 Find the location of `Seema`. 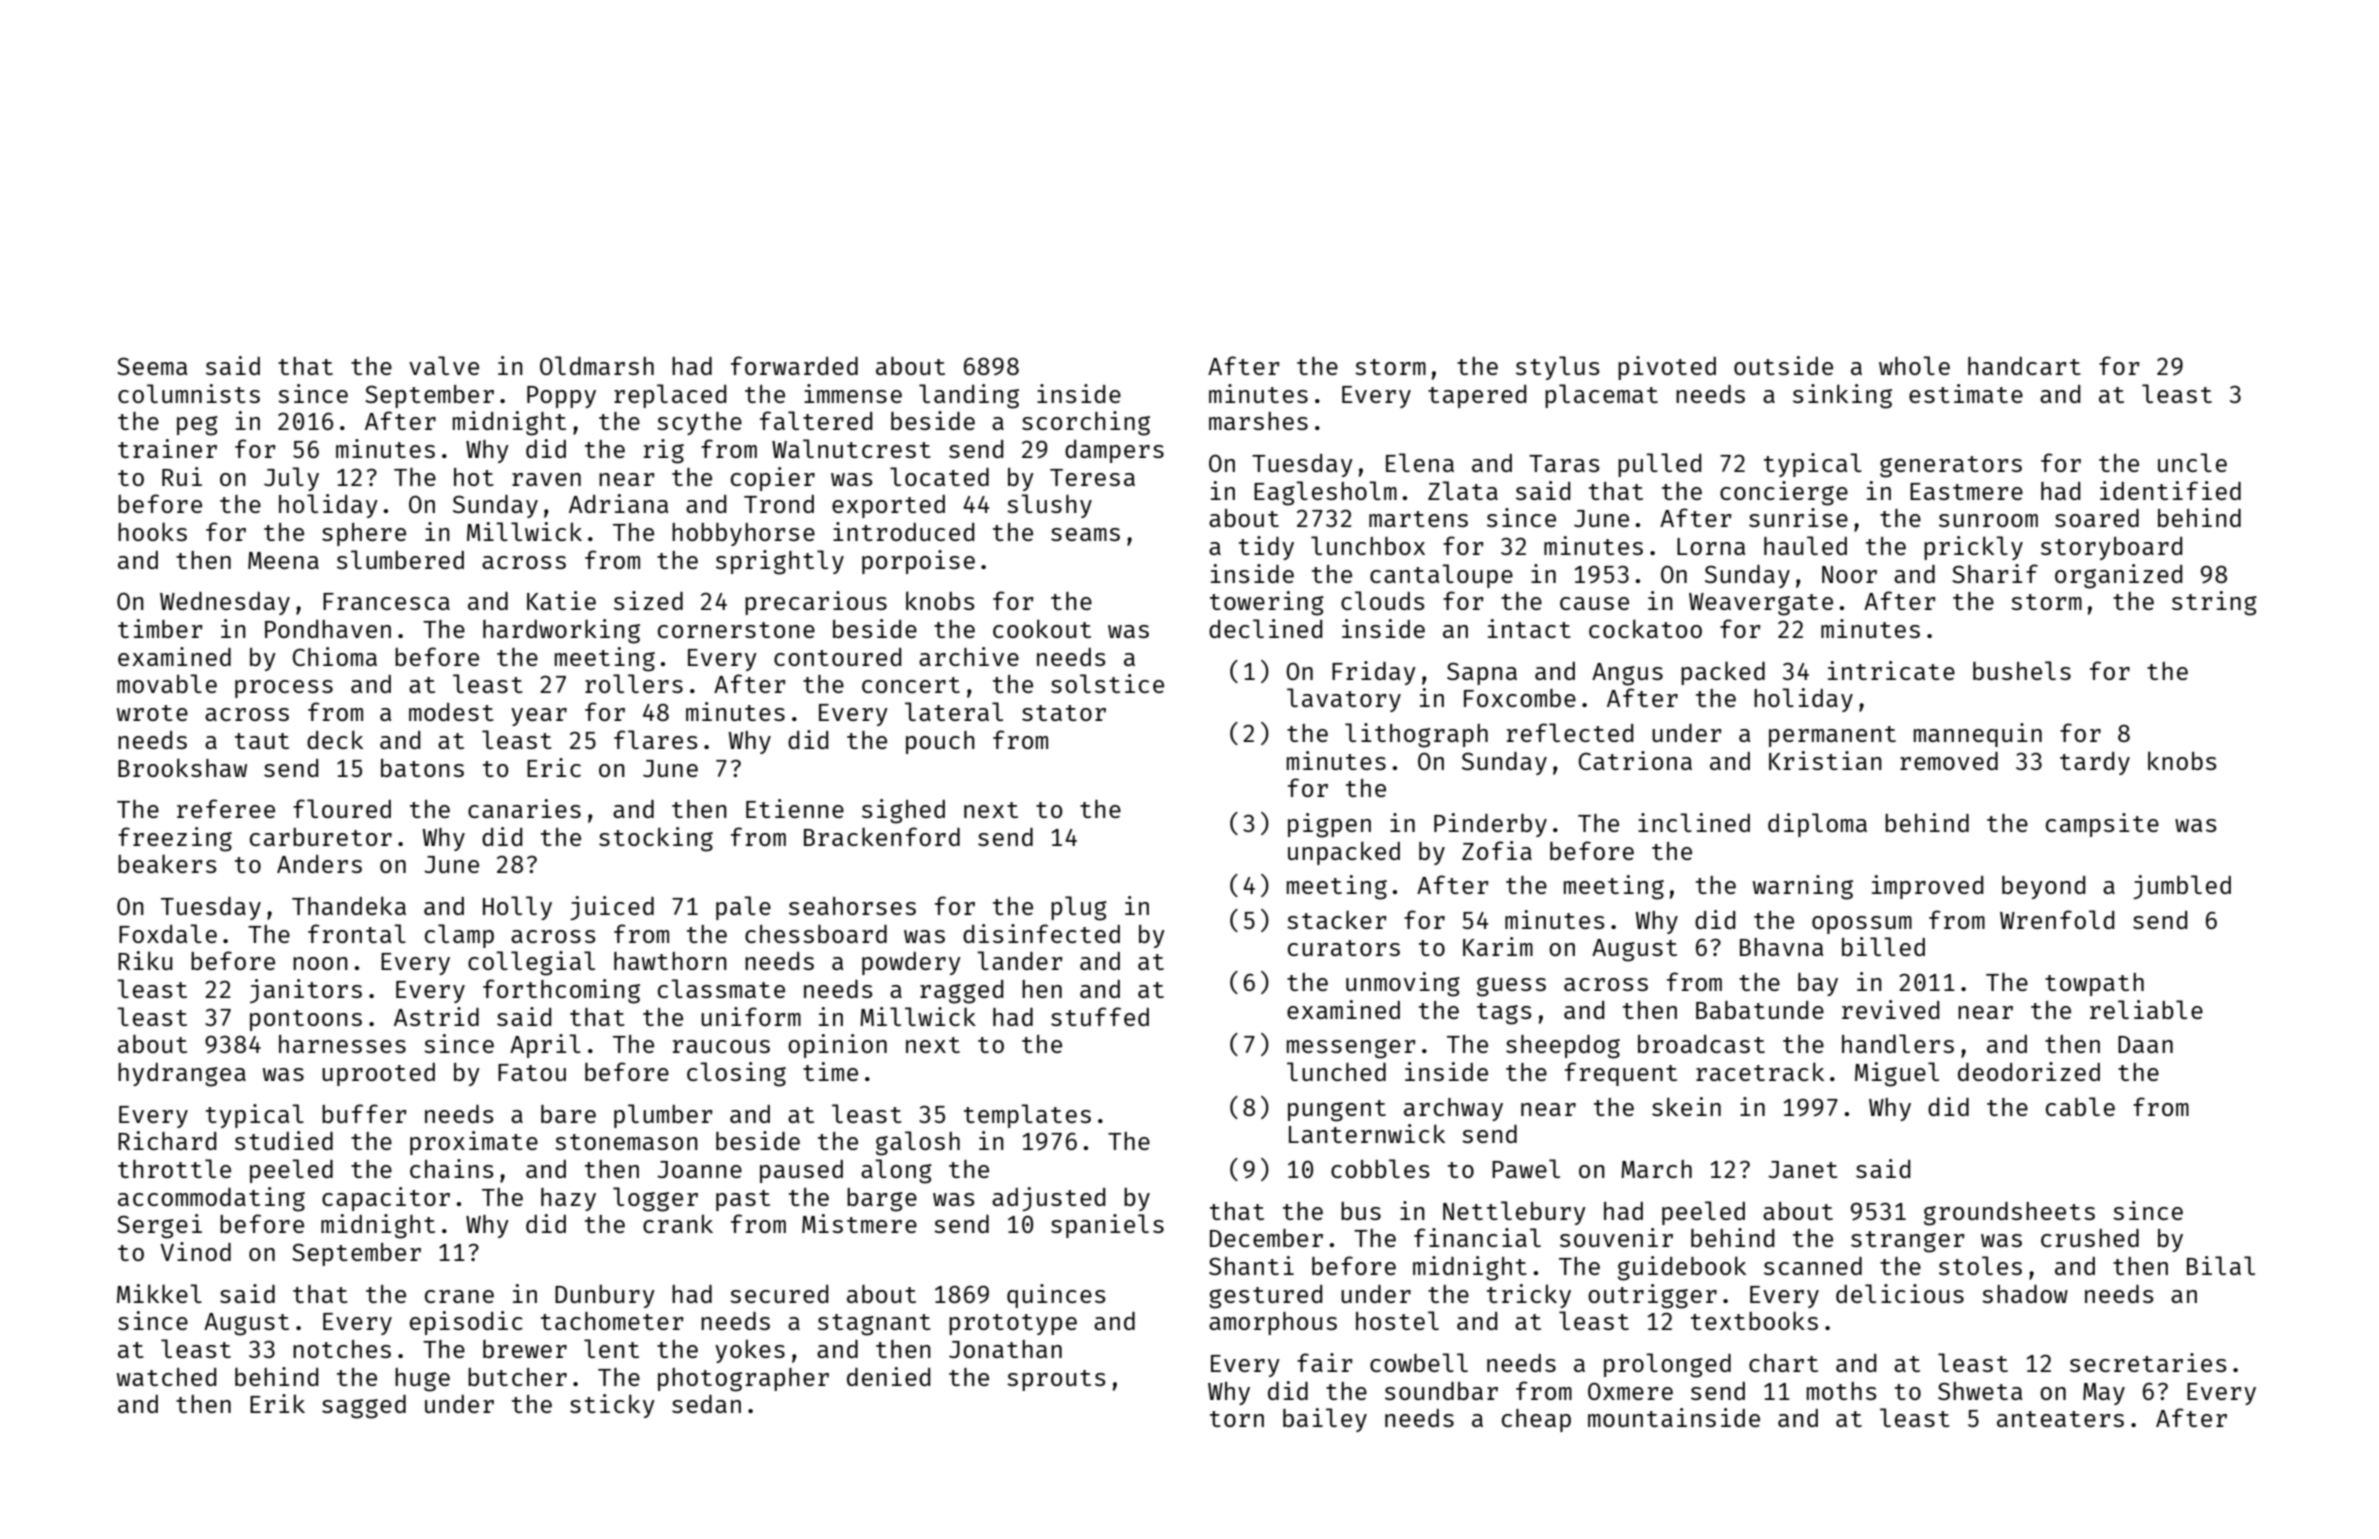

Seema is located at coordinates (152, 366).
